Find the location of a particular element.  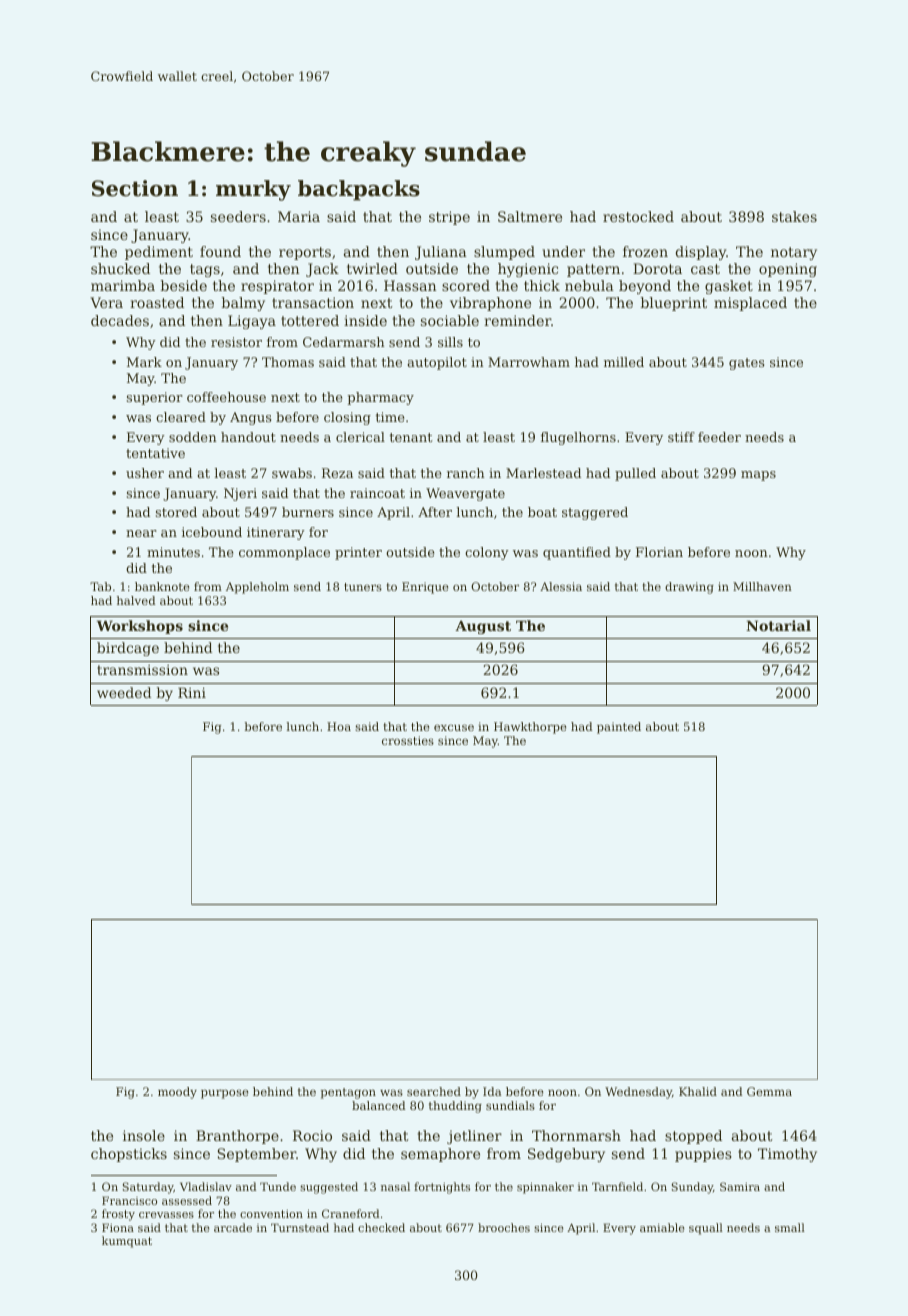

stored is located at coordinates (176, 512).
